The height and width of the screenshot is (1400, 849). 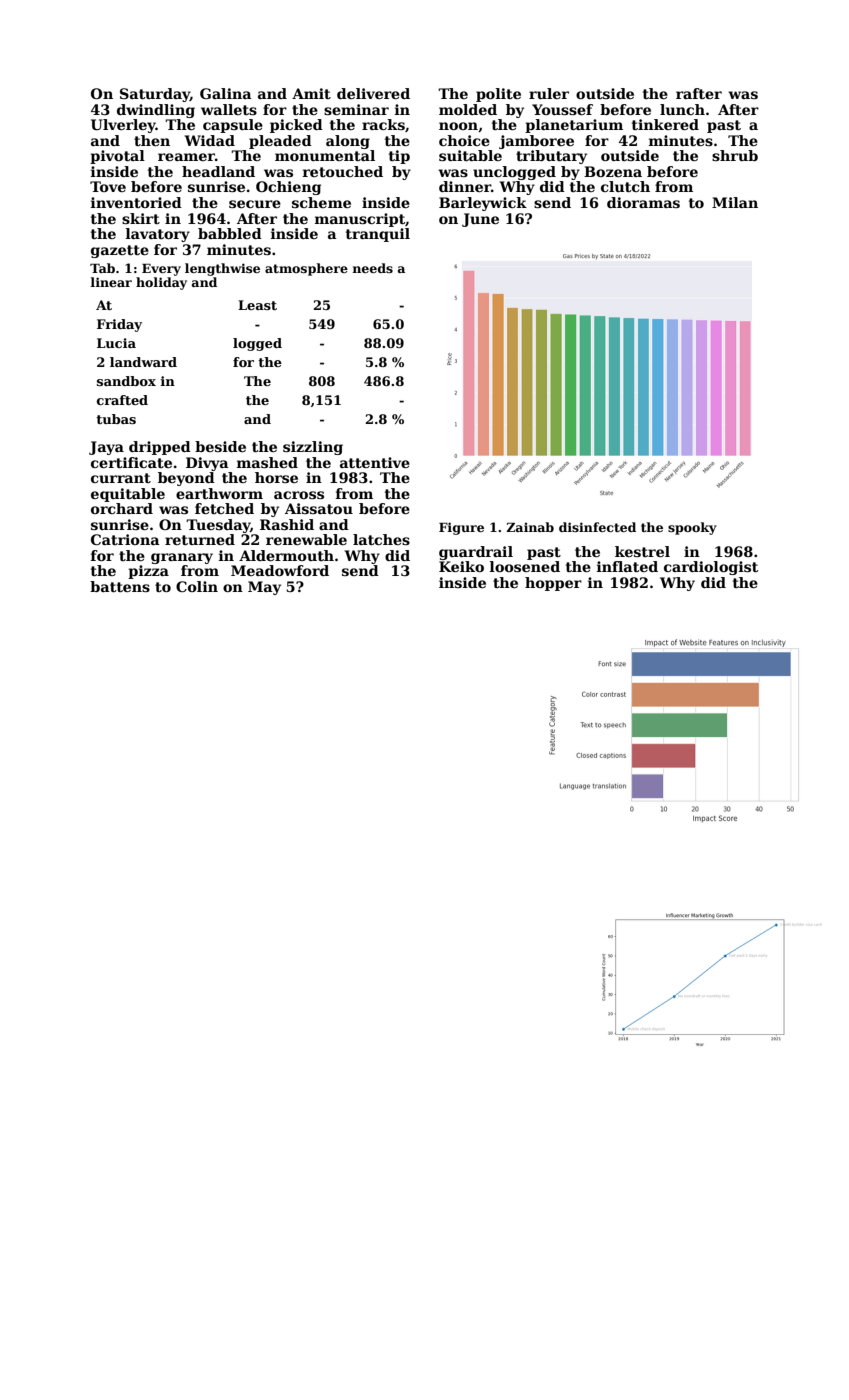 What do you see at coordinates (549, 93) in the screenshot?
I see `ruler` at bounding box center [549, 93].
